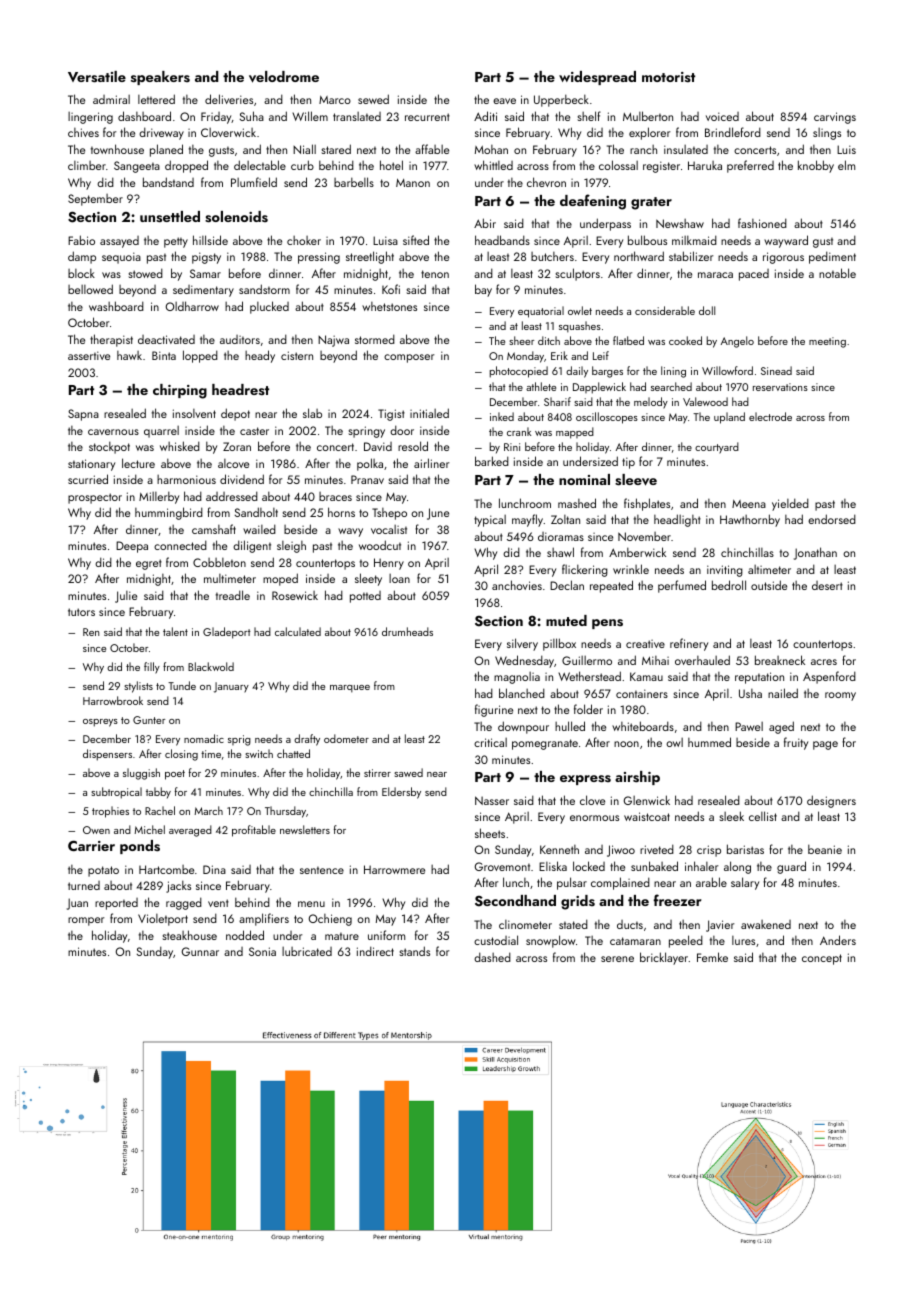 This document has width=924, height=1308. Describe the element at coordinates (835, 118) in the document. I see `carvings` at that location.
